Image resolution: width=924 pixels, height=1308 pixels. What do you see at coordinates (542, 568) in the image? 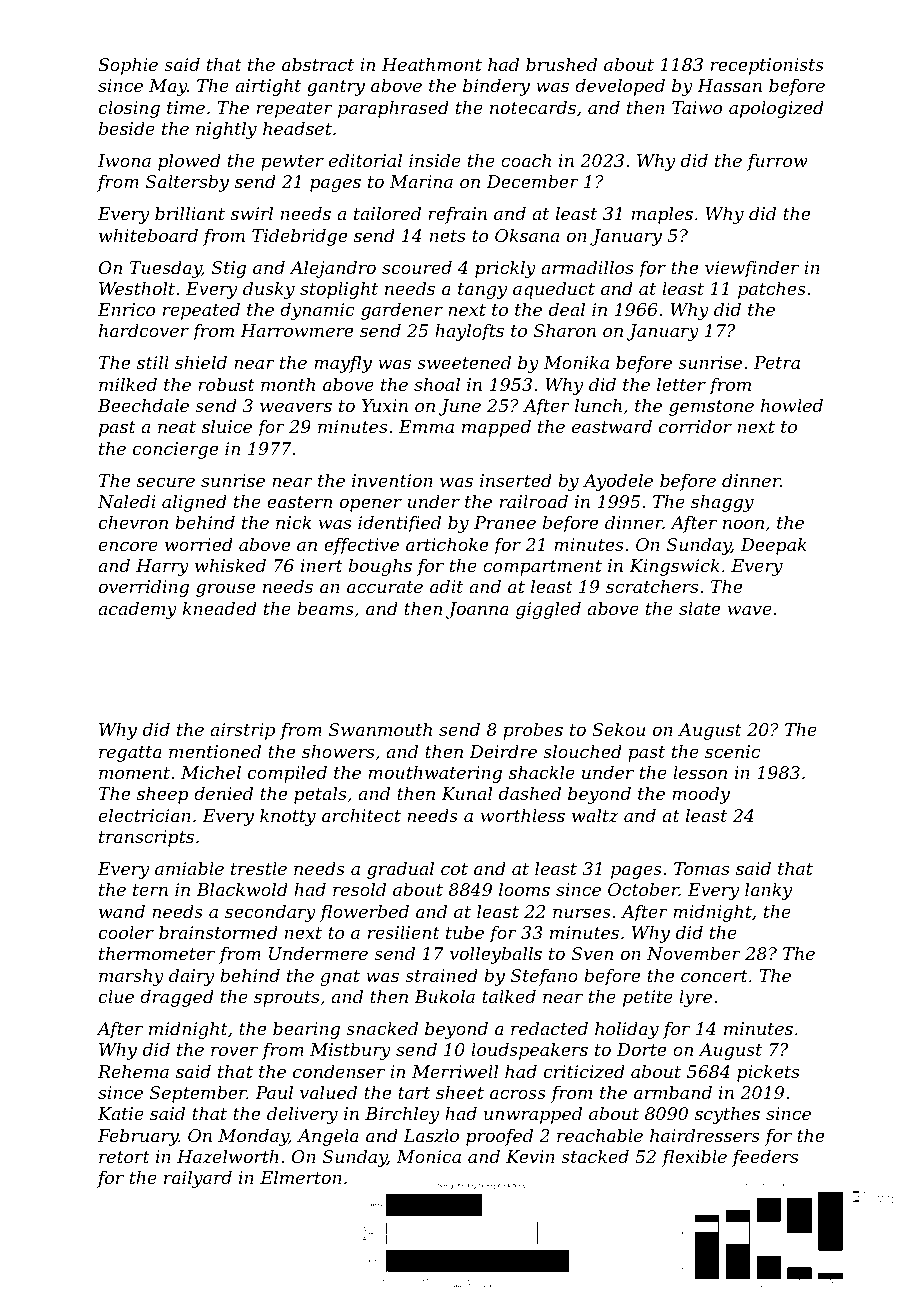
I see `compartment` at bounding box center [542, 568].
